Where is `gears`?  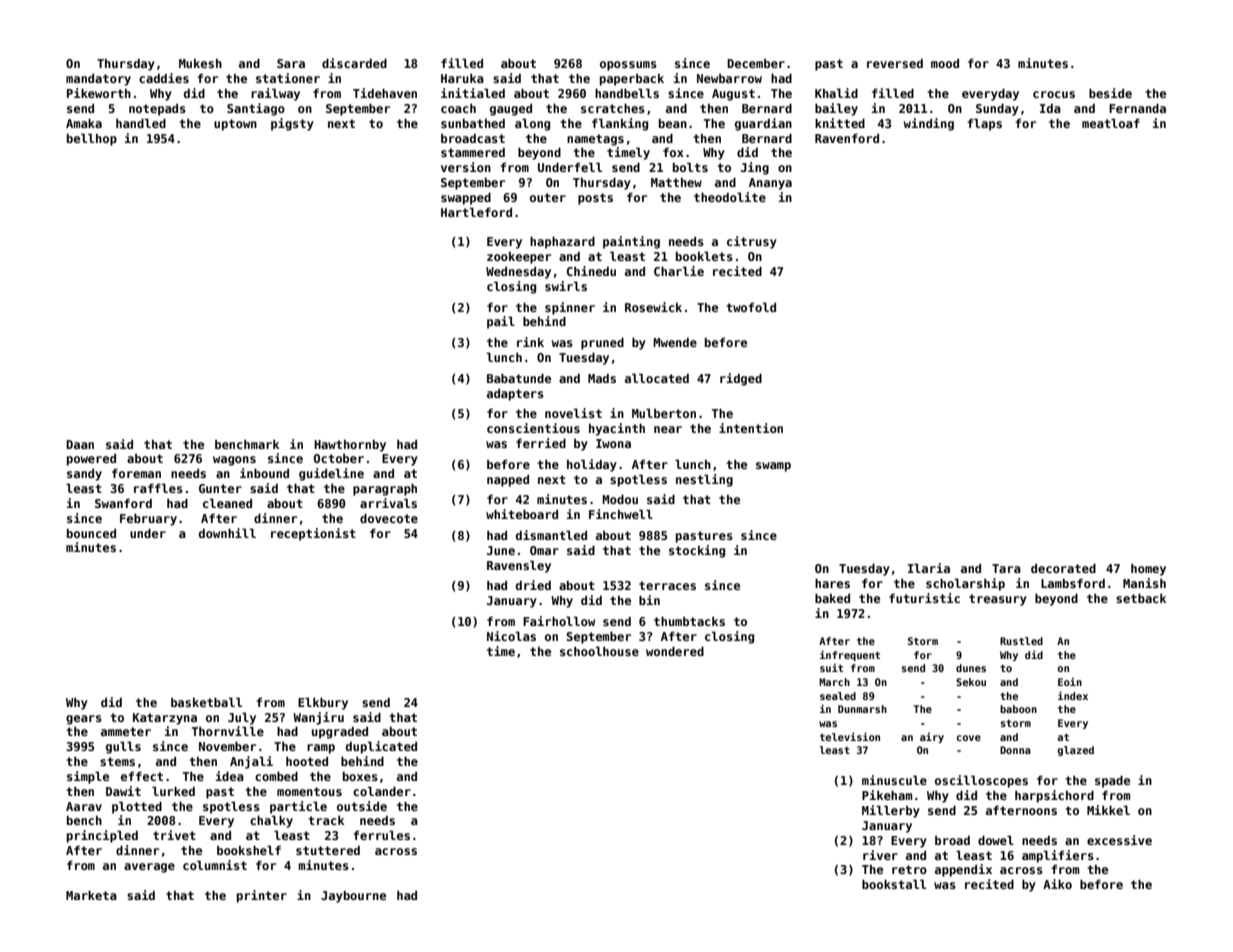 gears is located at coordinates (84, 720).
